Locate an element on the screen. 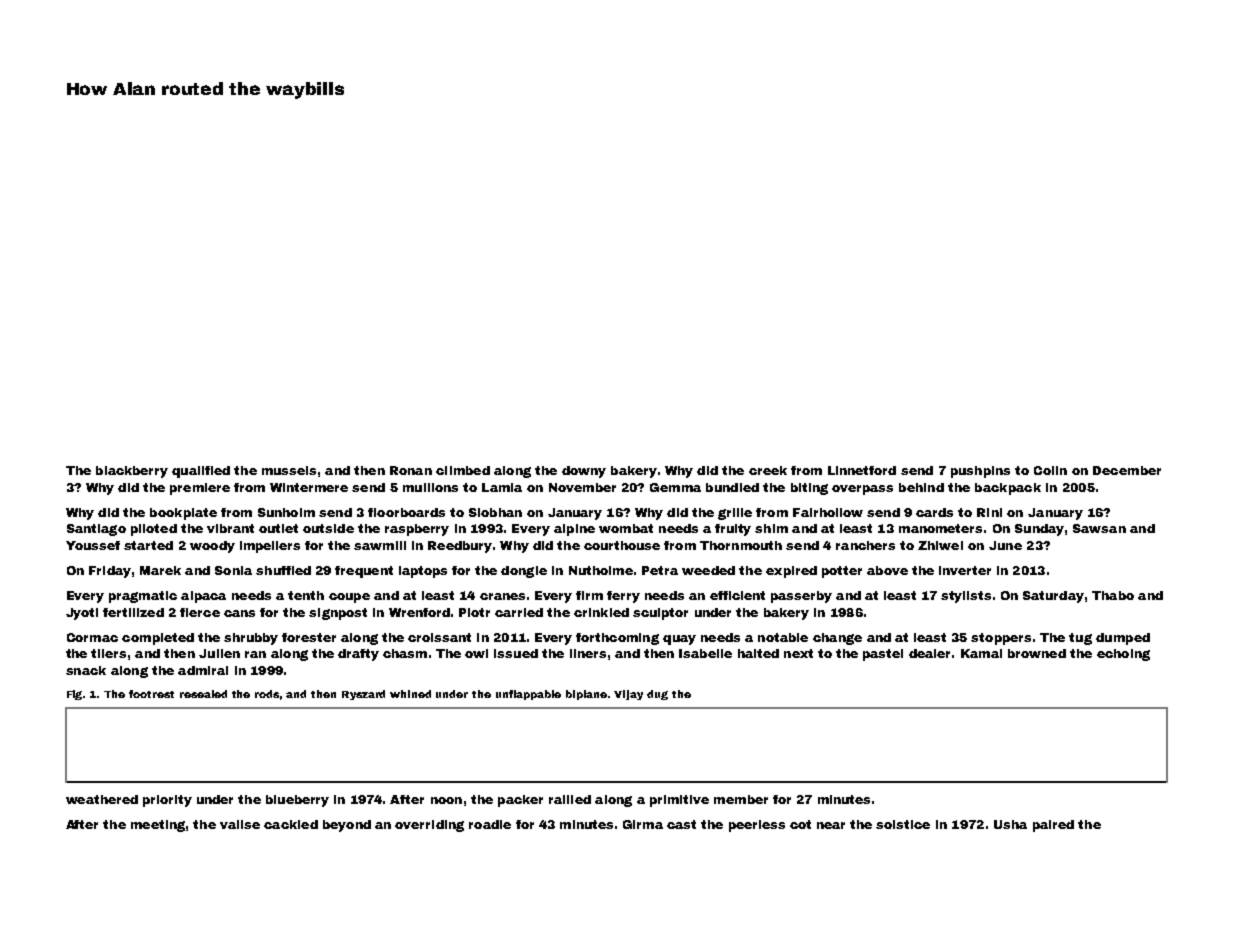 This screenshot has width=1233, height=952. wombat is located at coordinates (626, 528).
